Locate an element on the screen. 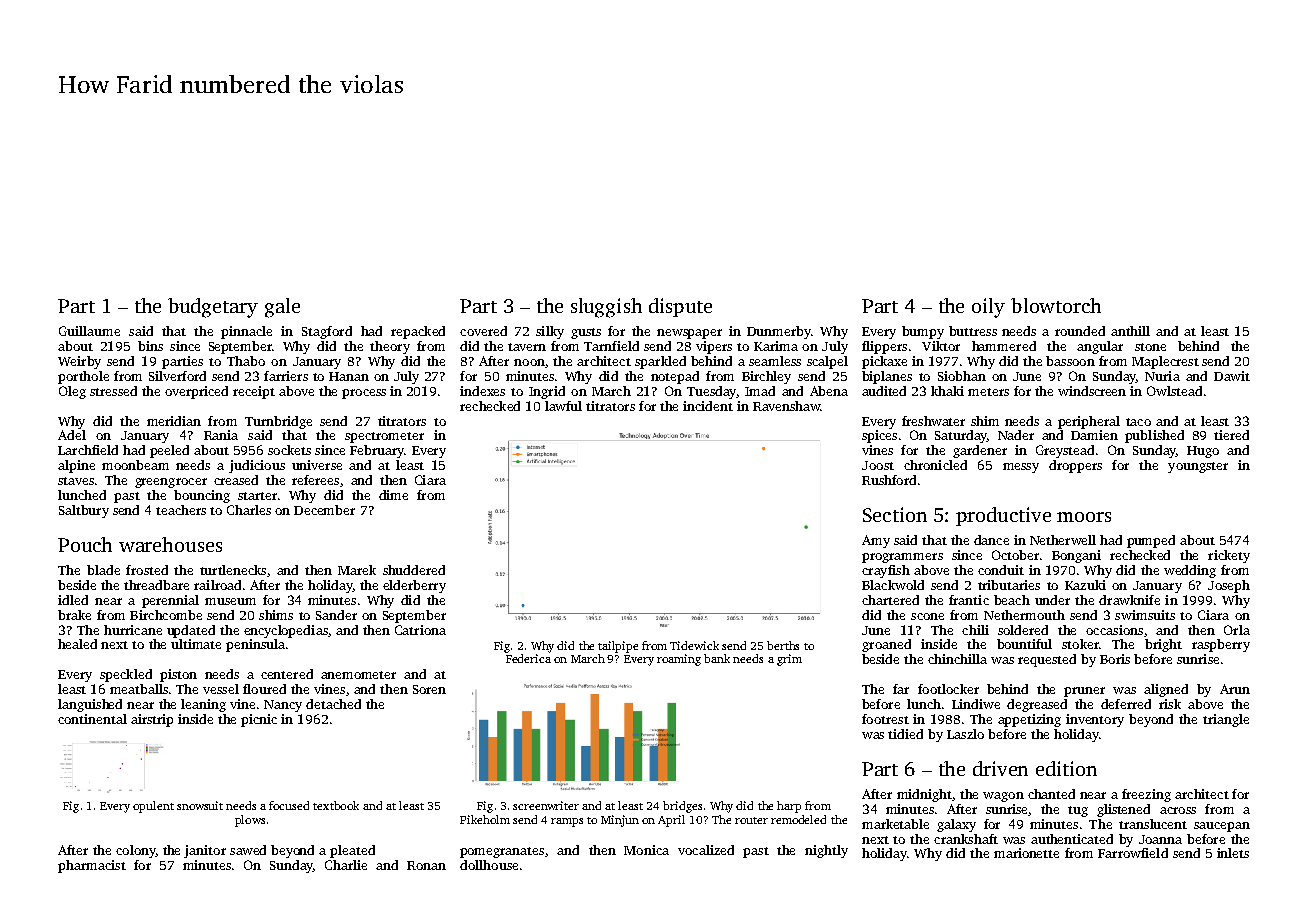 This screenshot has height=924, width=1308. Farrowfield is located at coordinates (1133, 853).
